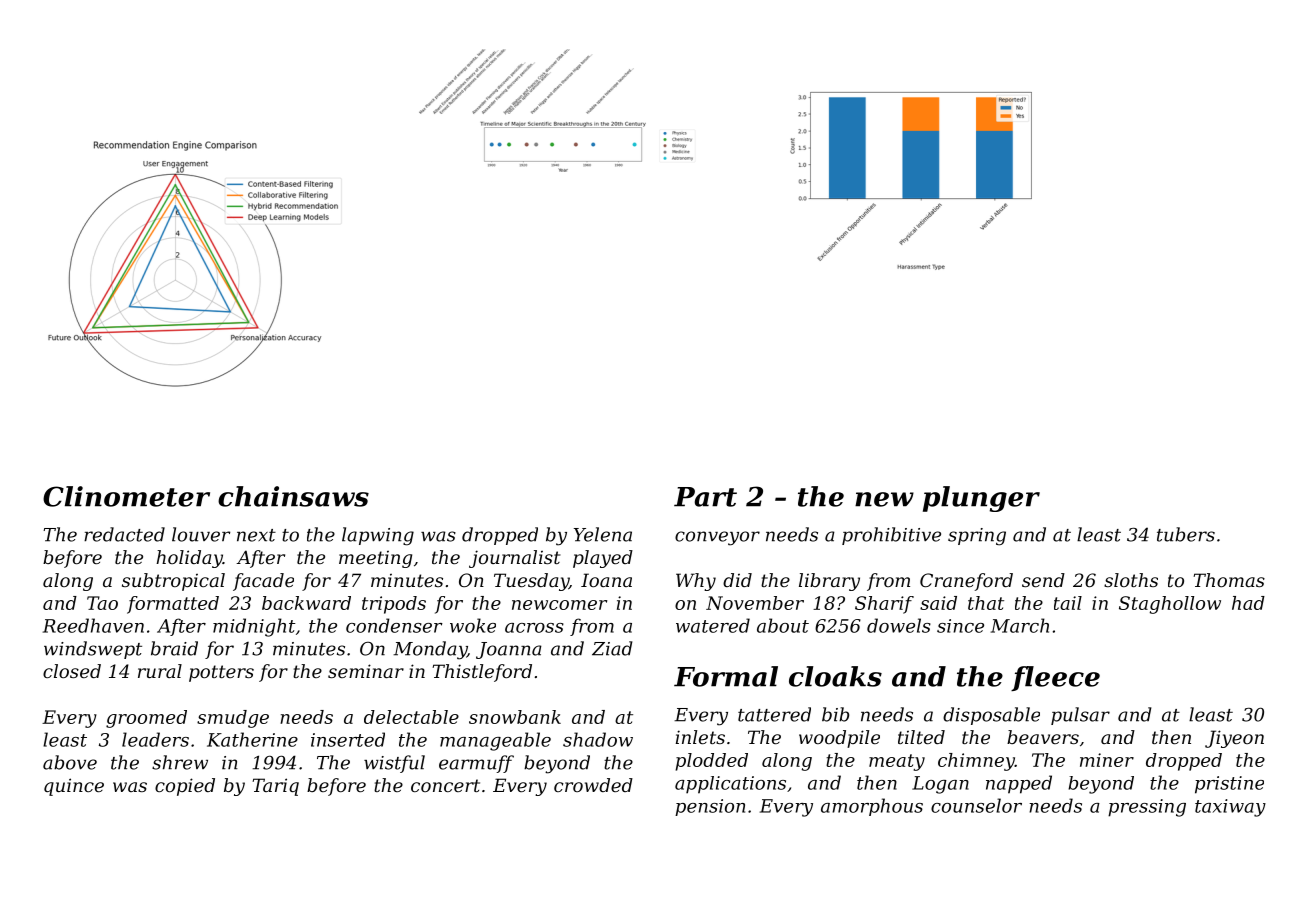 The image size is (1308, 924). What do you see at coordinates (293, 496) in the image?
I see `chainsaws` at bounding box center [293, 496].
